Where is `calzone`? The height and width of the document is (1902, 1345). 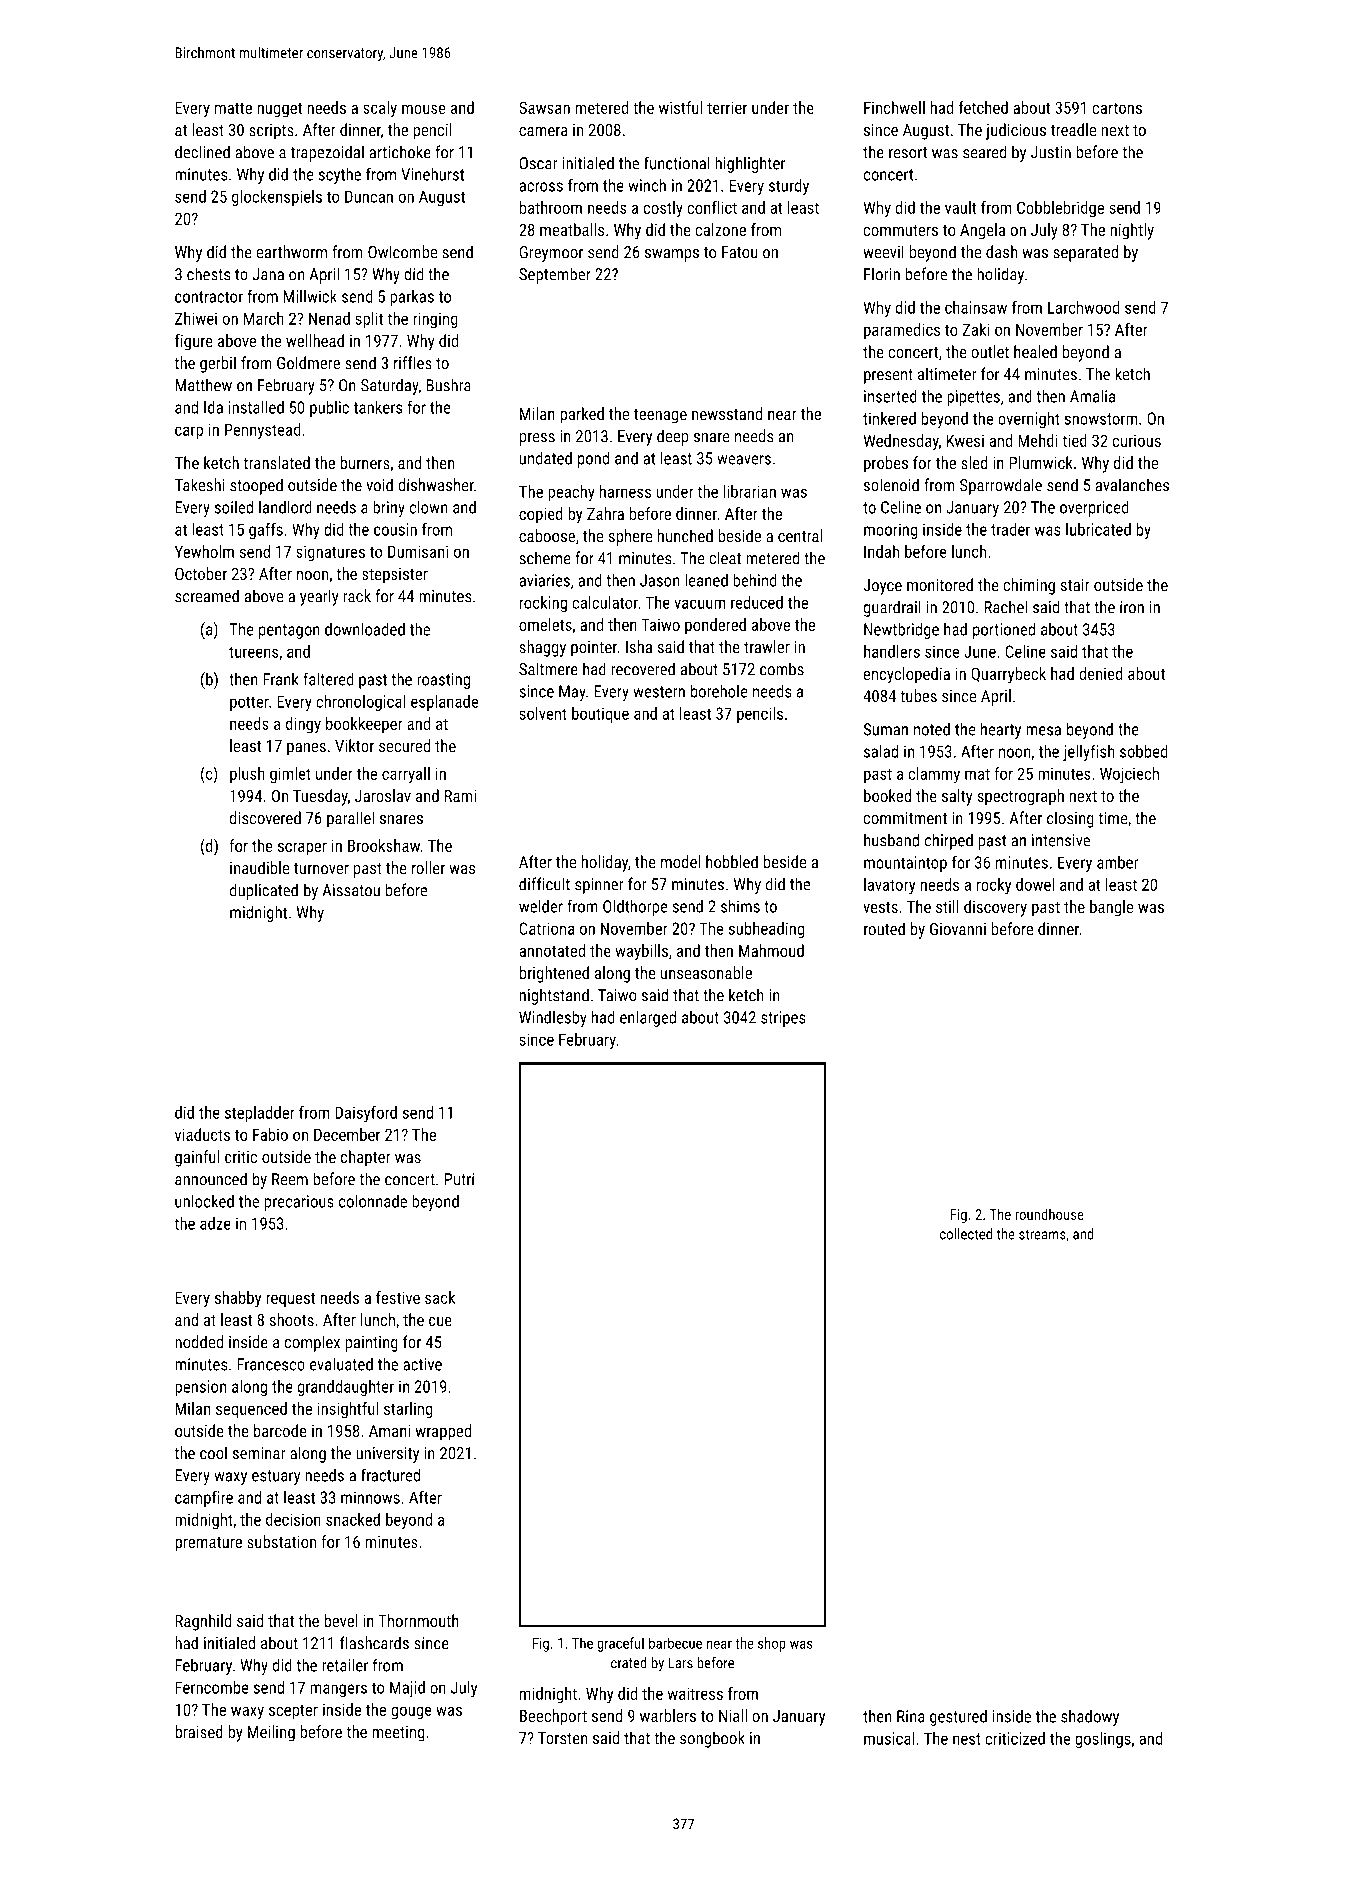
calzone is located at coordinates (720, 229).
